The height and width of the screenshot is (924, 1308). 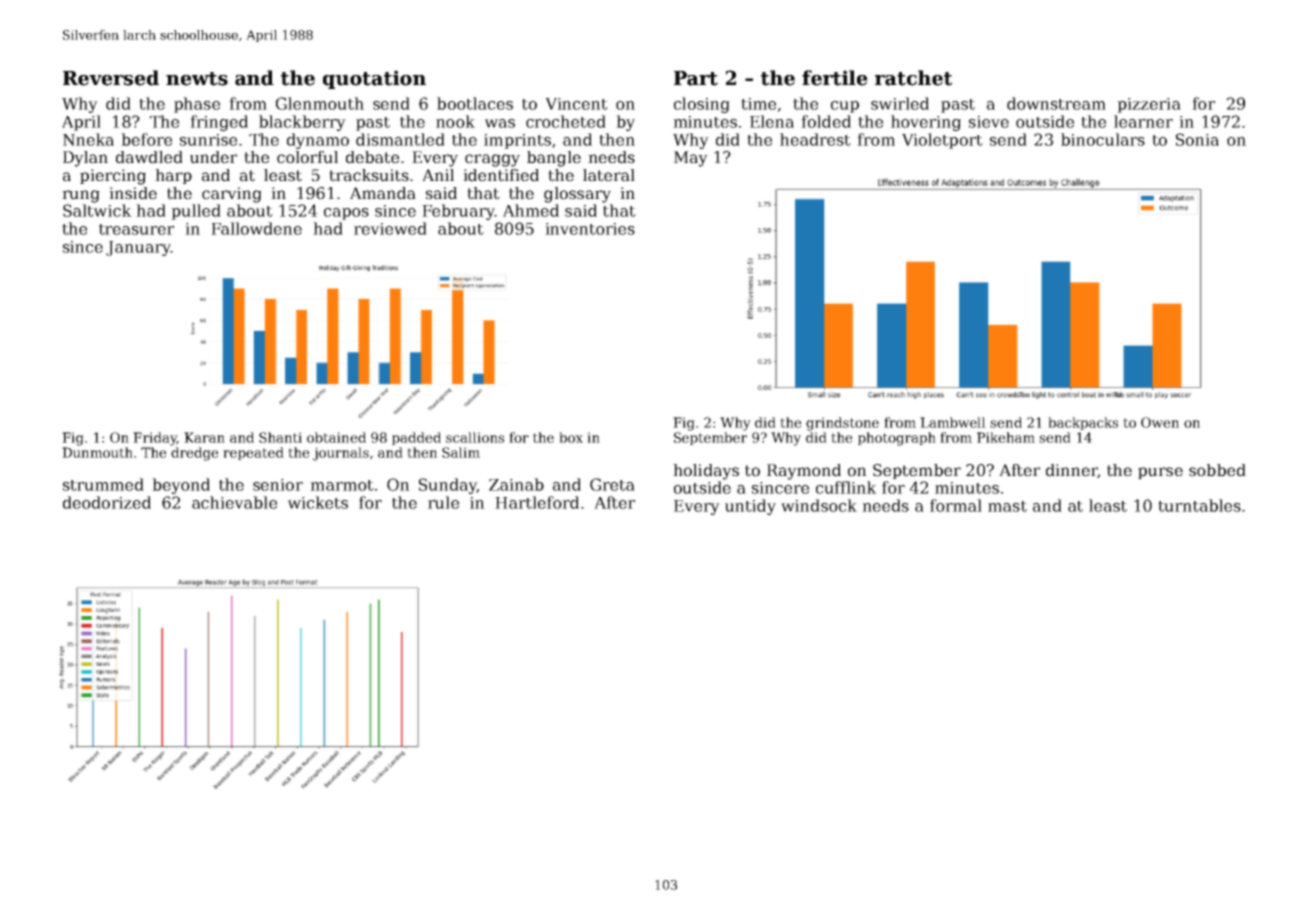 What do you see at coordinates (842, 424) in the screenshot?
I see `grindstone` at bounding box center [842, 424].
